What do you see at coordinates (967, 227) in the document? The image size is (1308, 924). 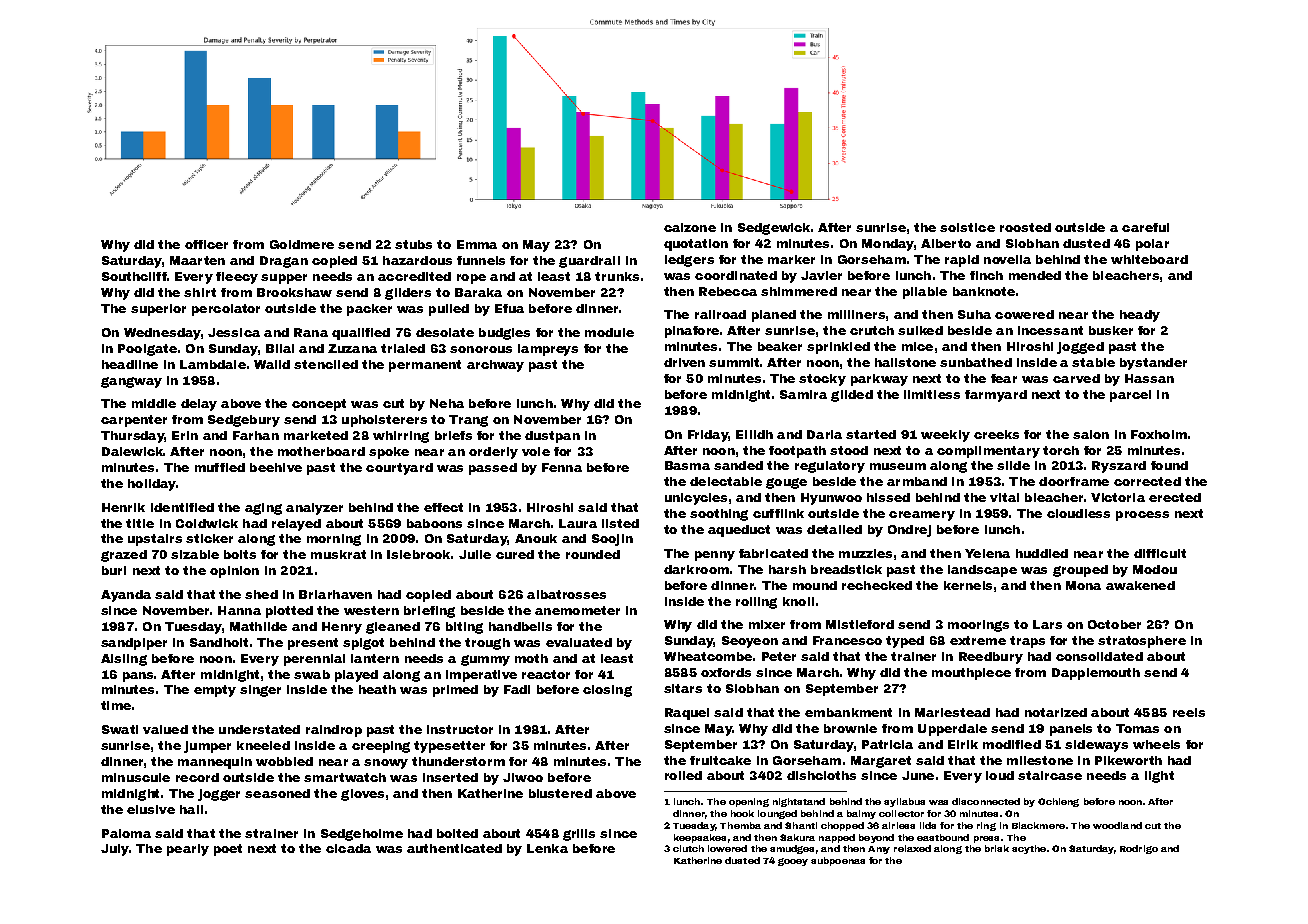 I see `solstice` at bounding box center [967, 227].
